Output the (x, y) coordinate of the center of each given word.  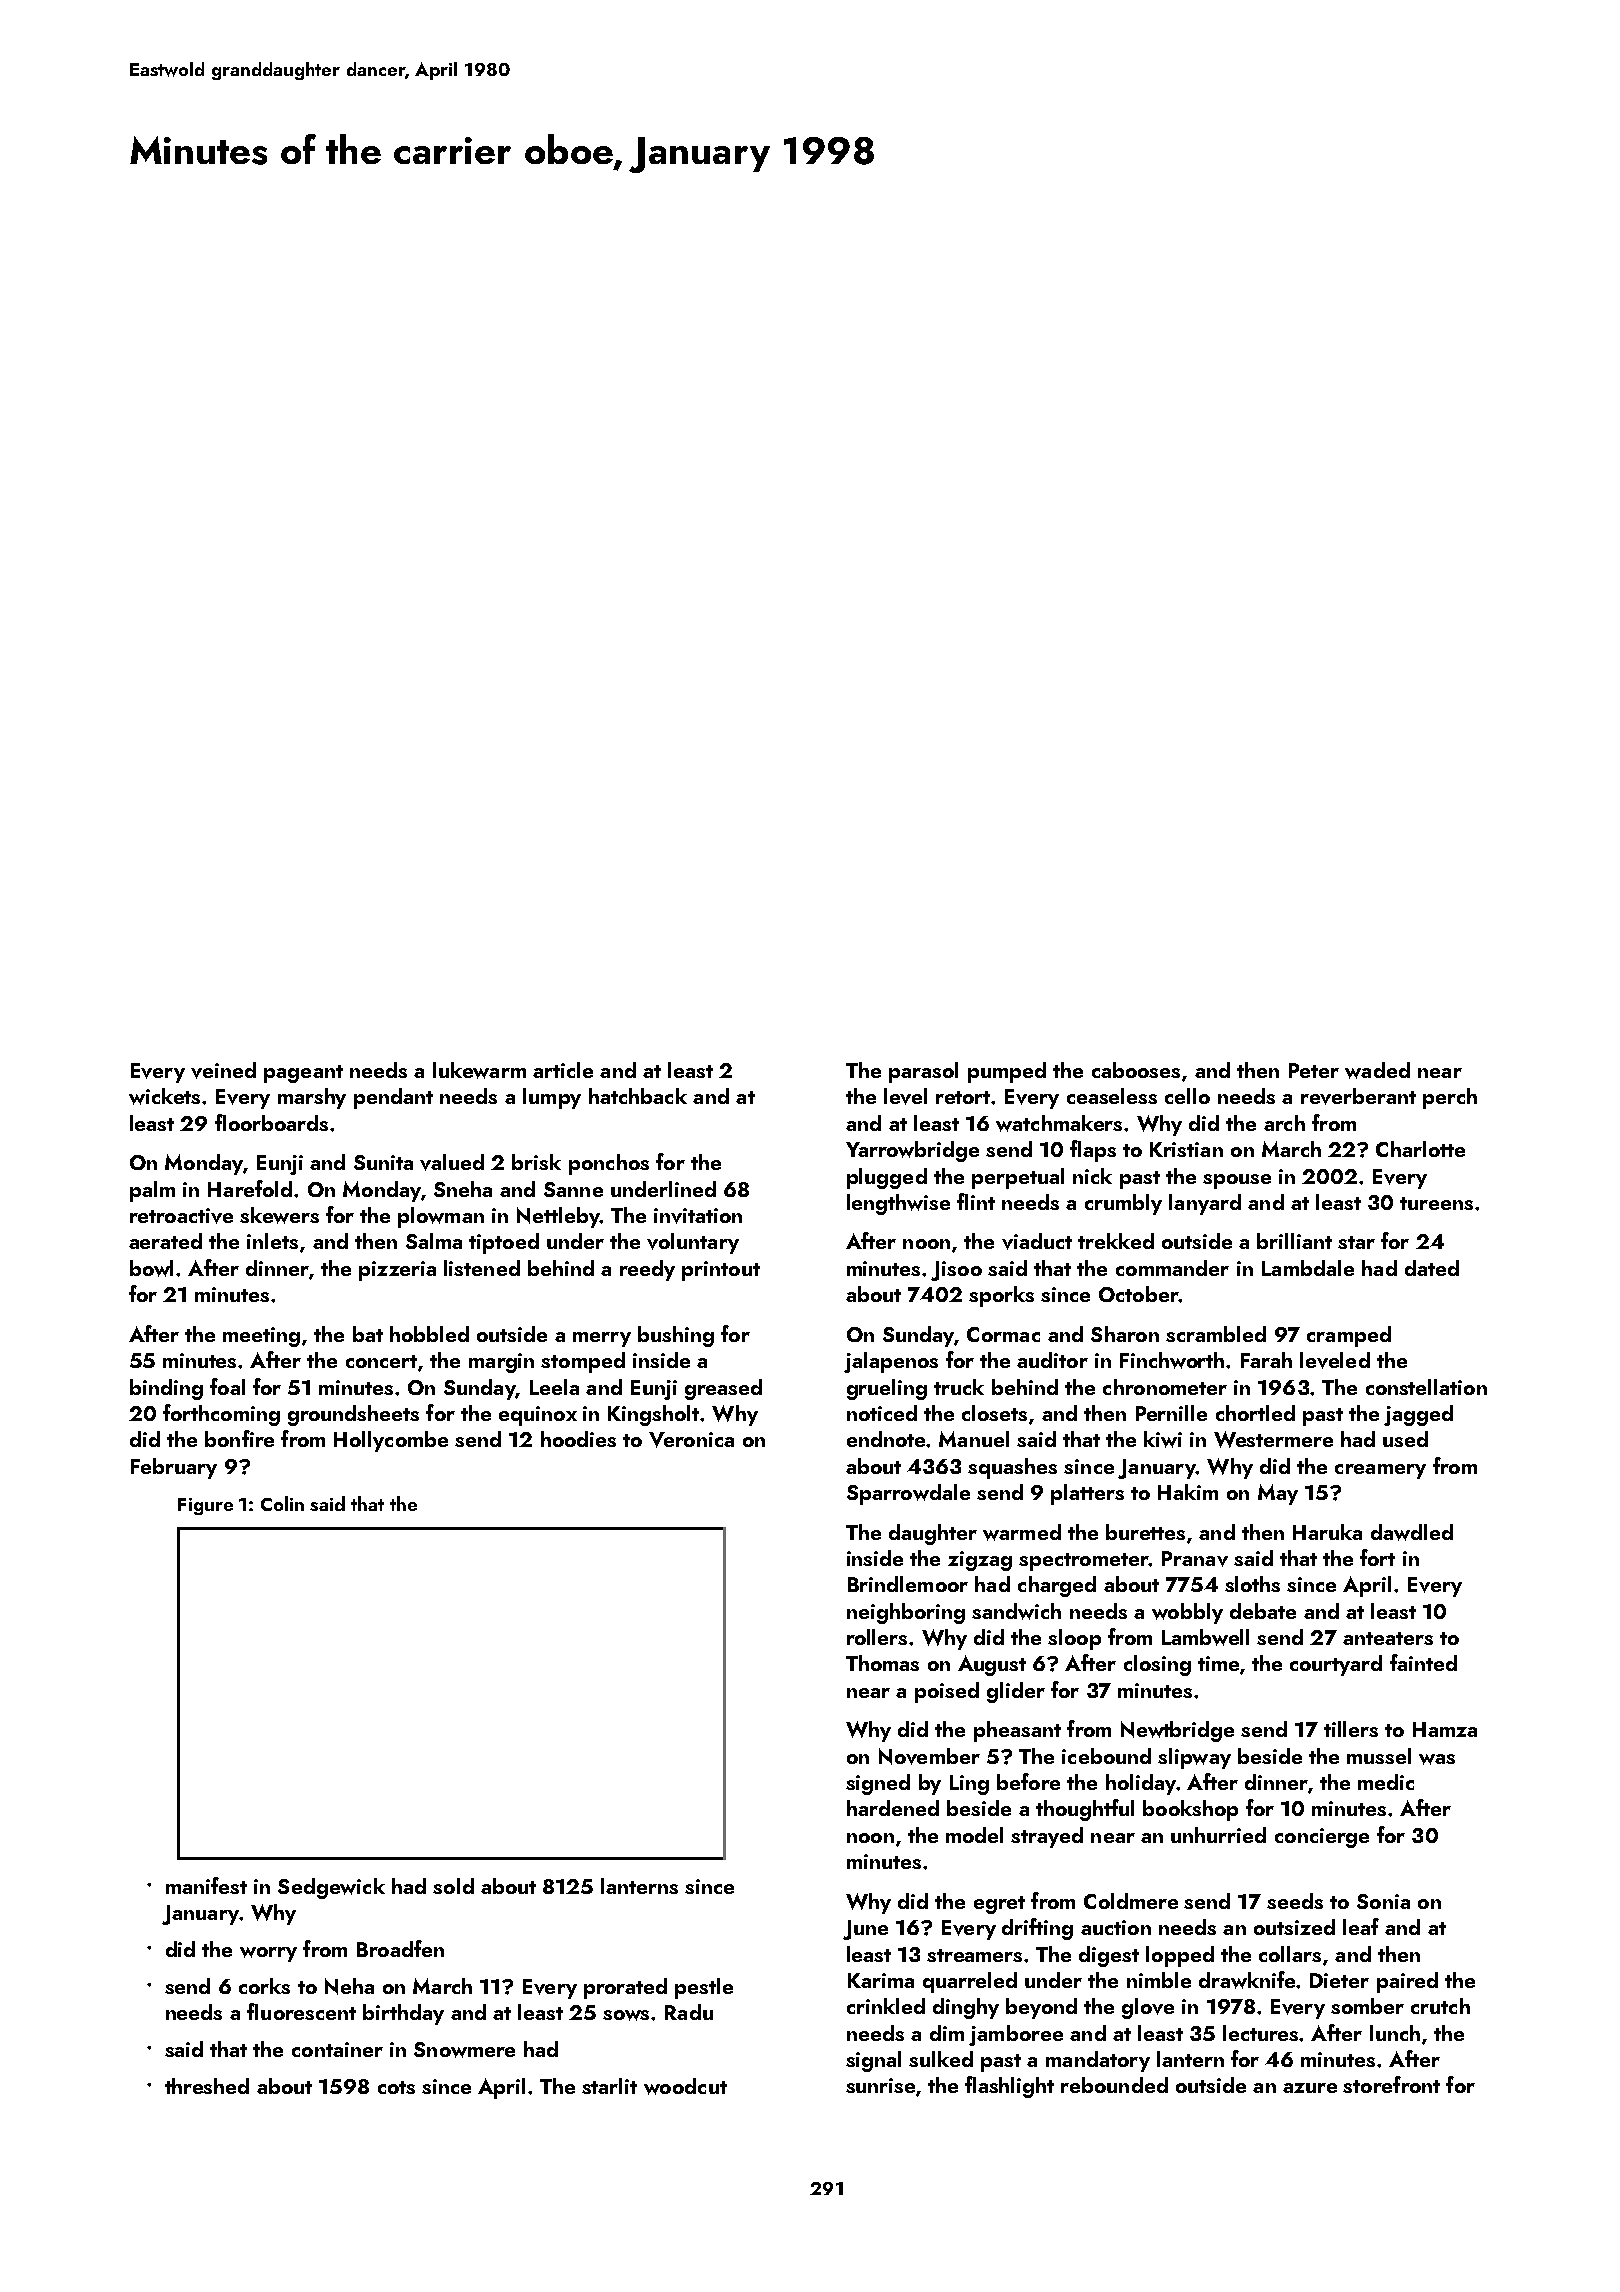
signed (878, 1784)
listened (482, 1268)
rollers (877, 1637)
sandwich (1016, 1611)
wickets (164, 1096)
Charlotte (1420, 1149)
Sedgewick (331, 1888)
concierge (1322, 1838)
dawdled (1412, 1532)
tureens (1436, 1203)
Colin (282, 1503)
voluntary (693, 1243)
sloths (1252, 1584)
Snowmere (464, 2050)
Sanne (573, 1189)
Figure (205, 1506)
